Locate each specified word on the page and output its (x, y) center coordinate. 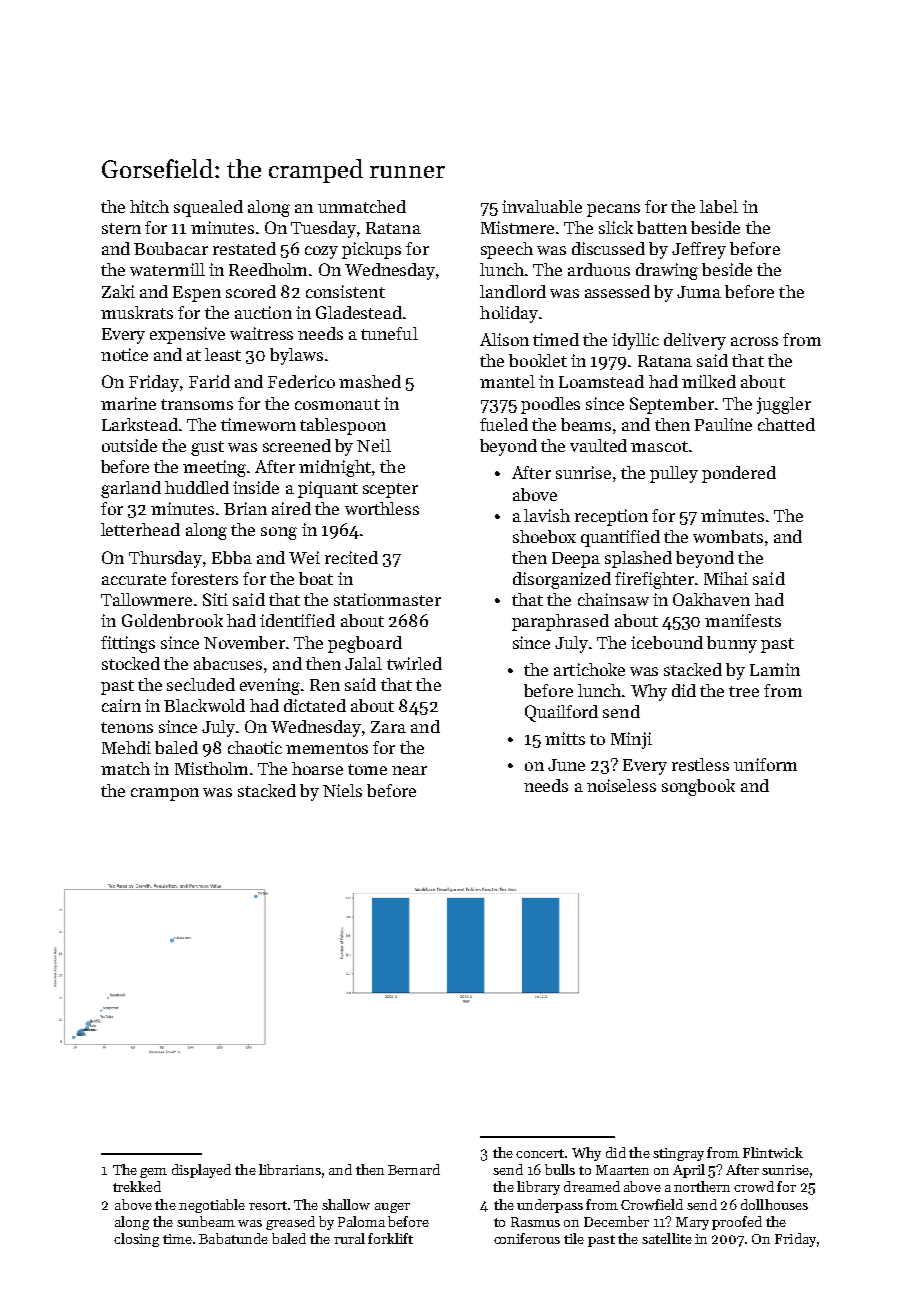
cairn (121, 705)
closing (136, 1240)
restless (700, 764)
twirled (414, 663)
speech (507, 250)
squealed (208, 208)
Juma (699, 292)
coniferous (527, 1238)
